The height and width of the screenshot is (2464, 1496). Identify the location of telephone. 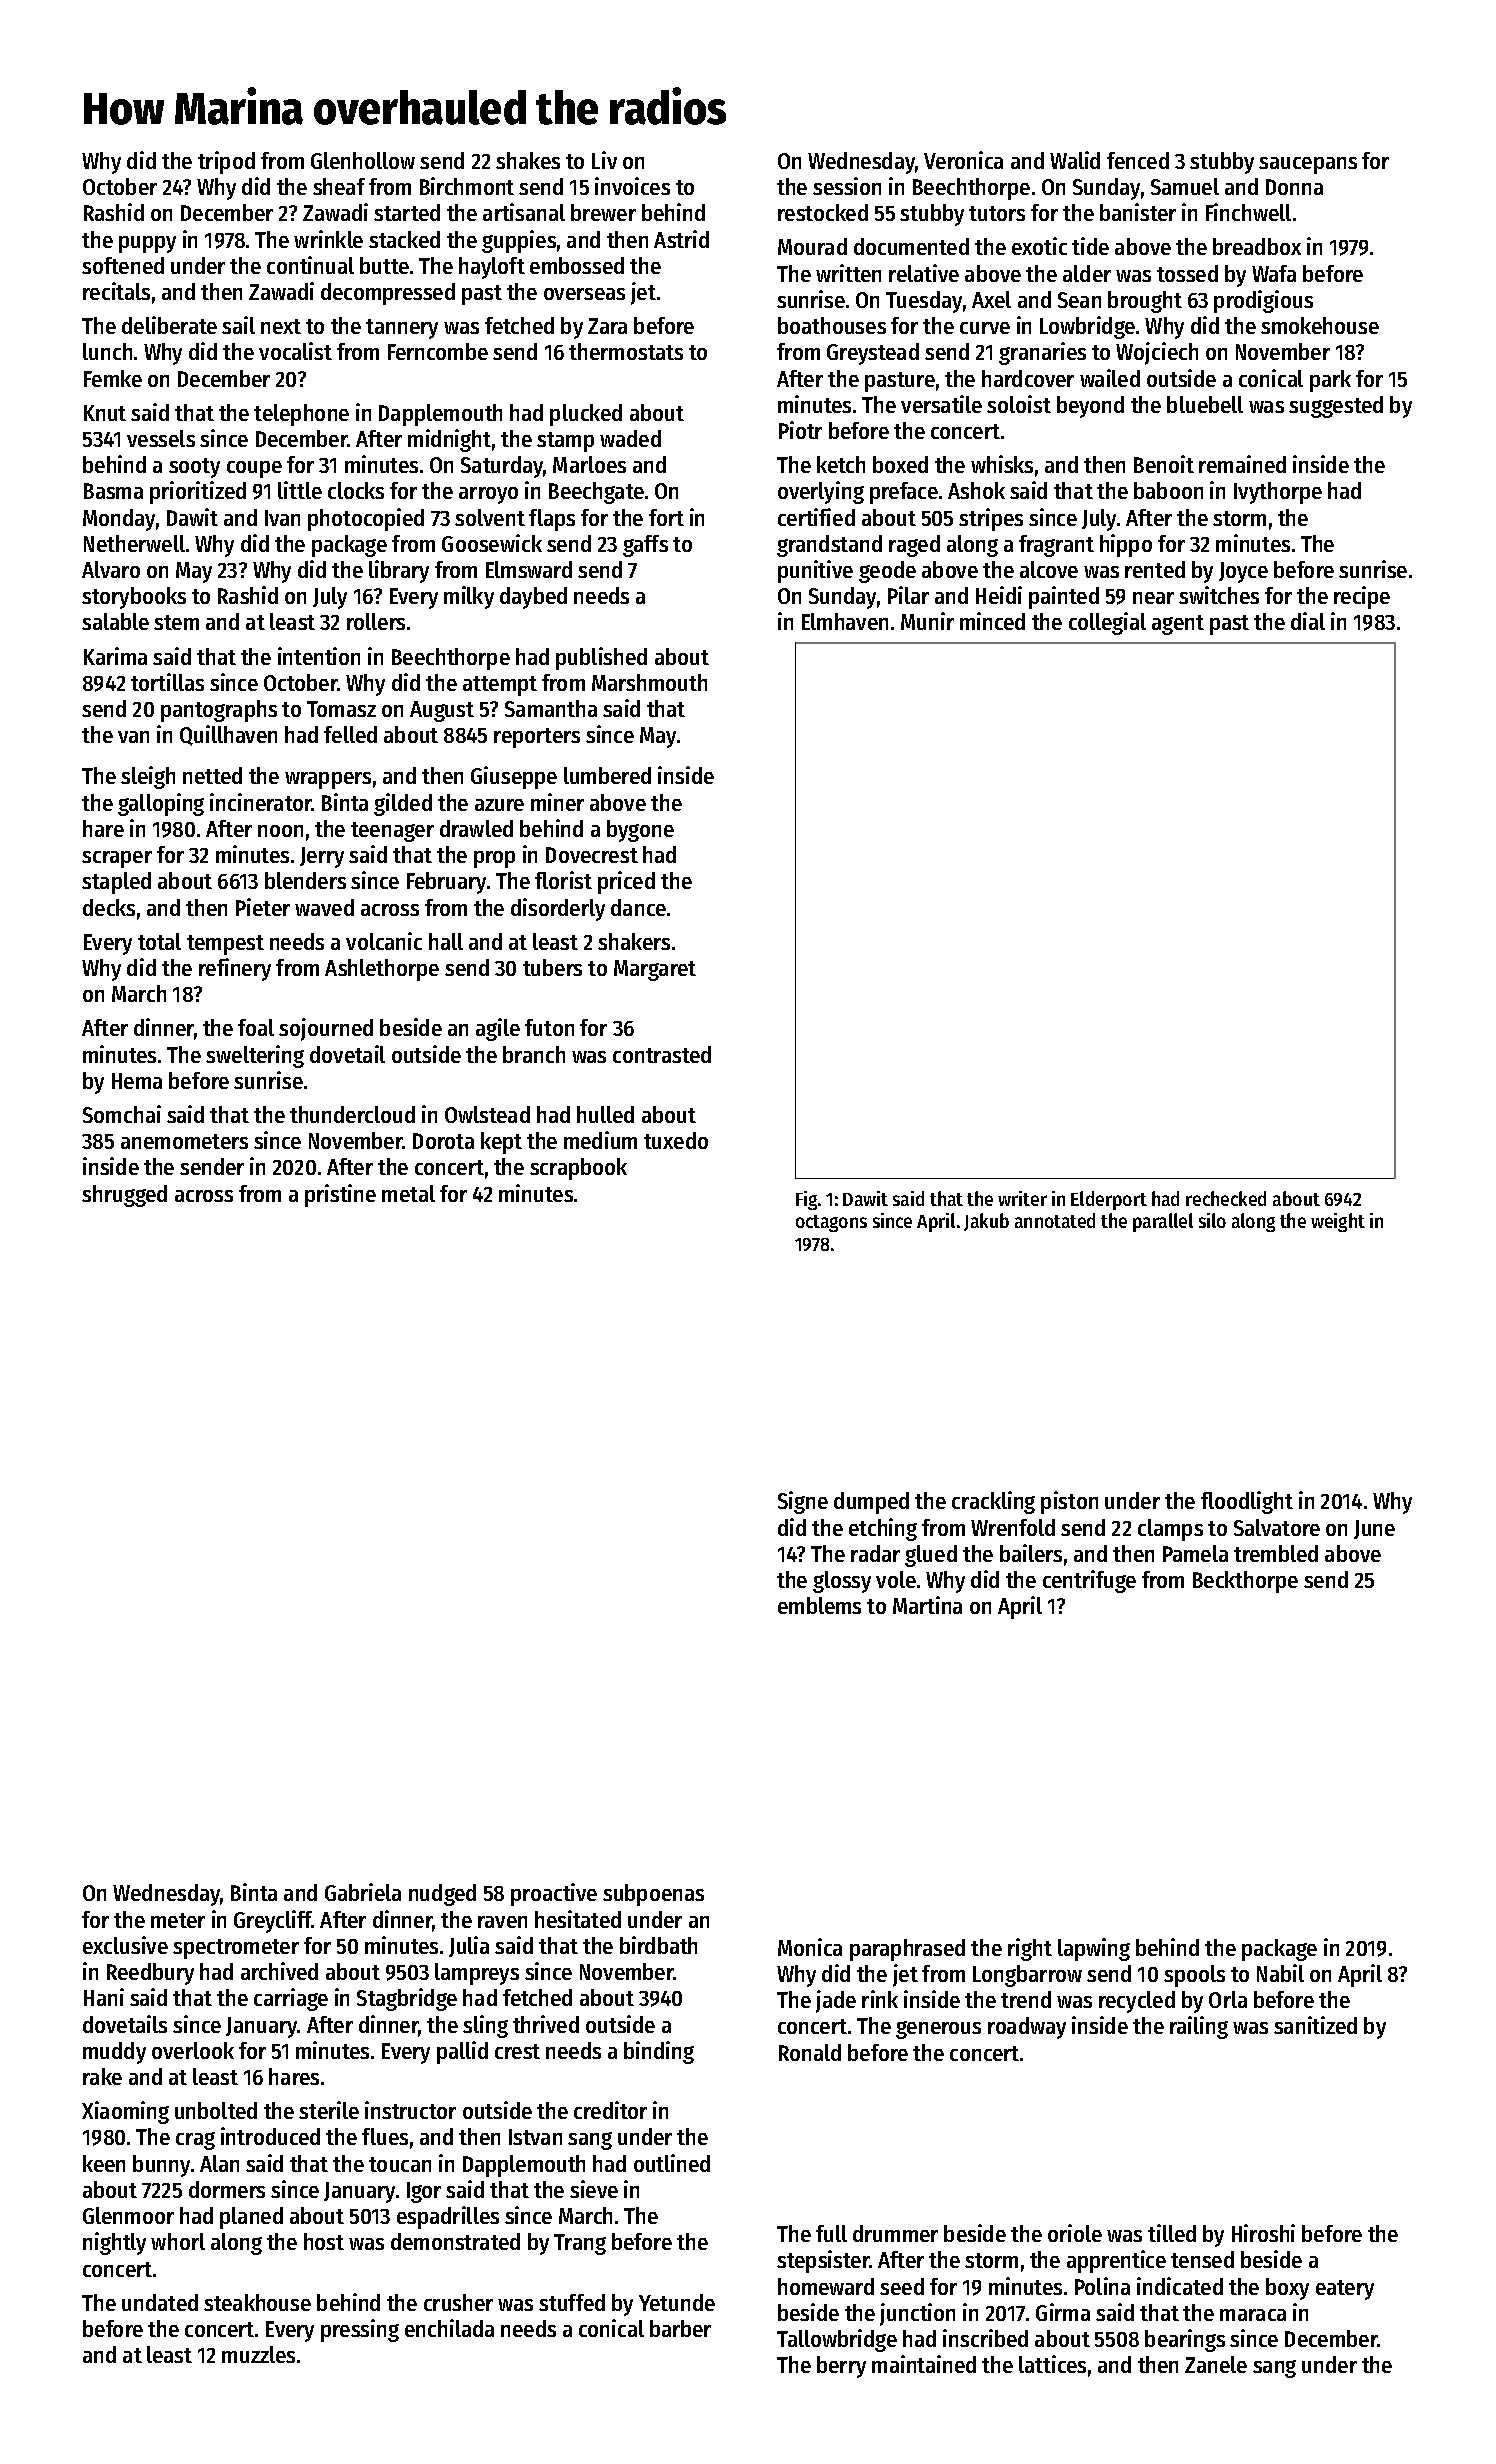
(301, 415).
